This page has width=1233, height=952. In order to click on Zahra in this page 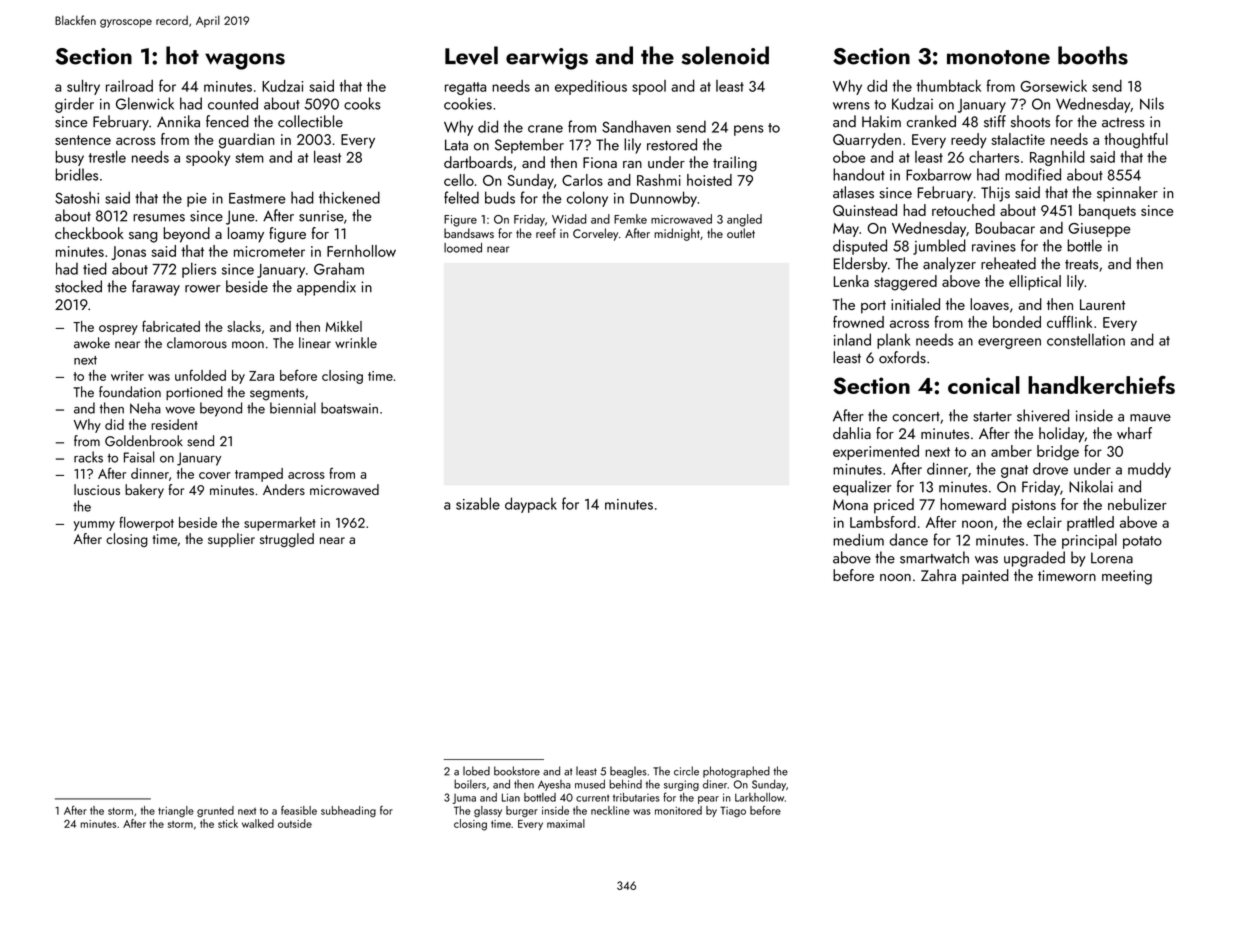, I will do `click(938, 575)`.
